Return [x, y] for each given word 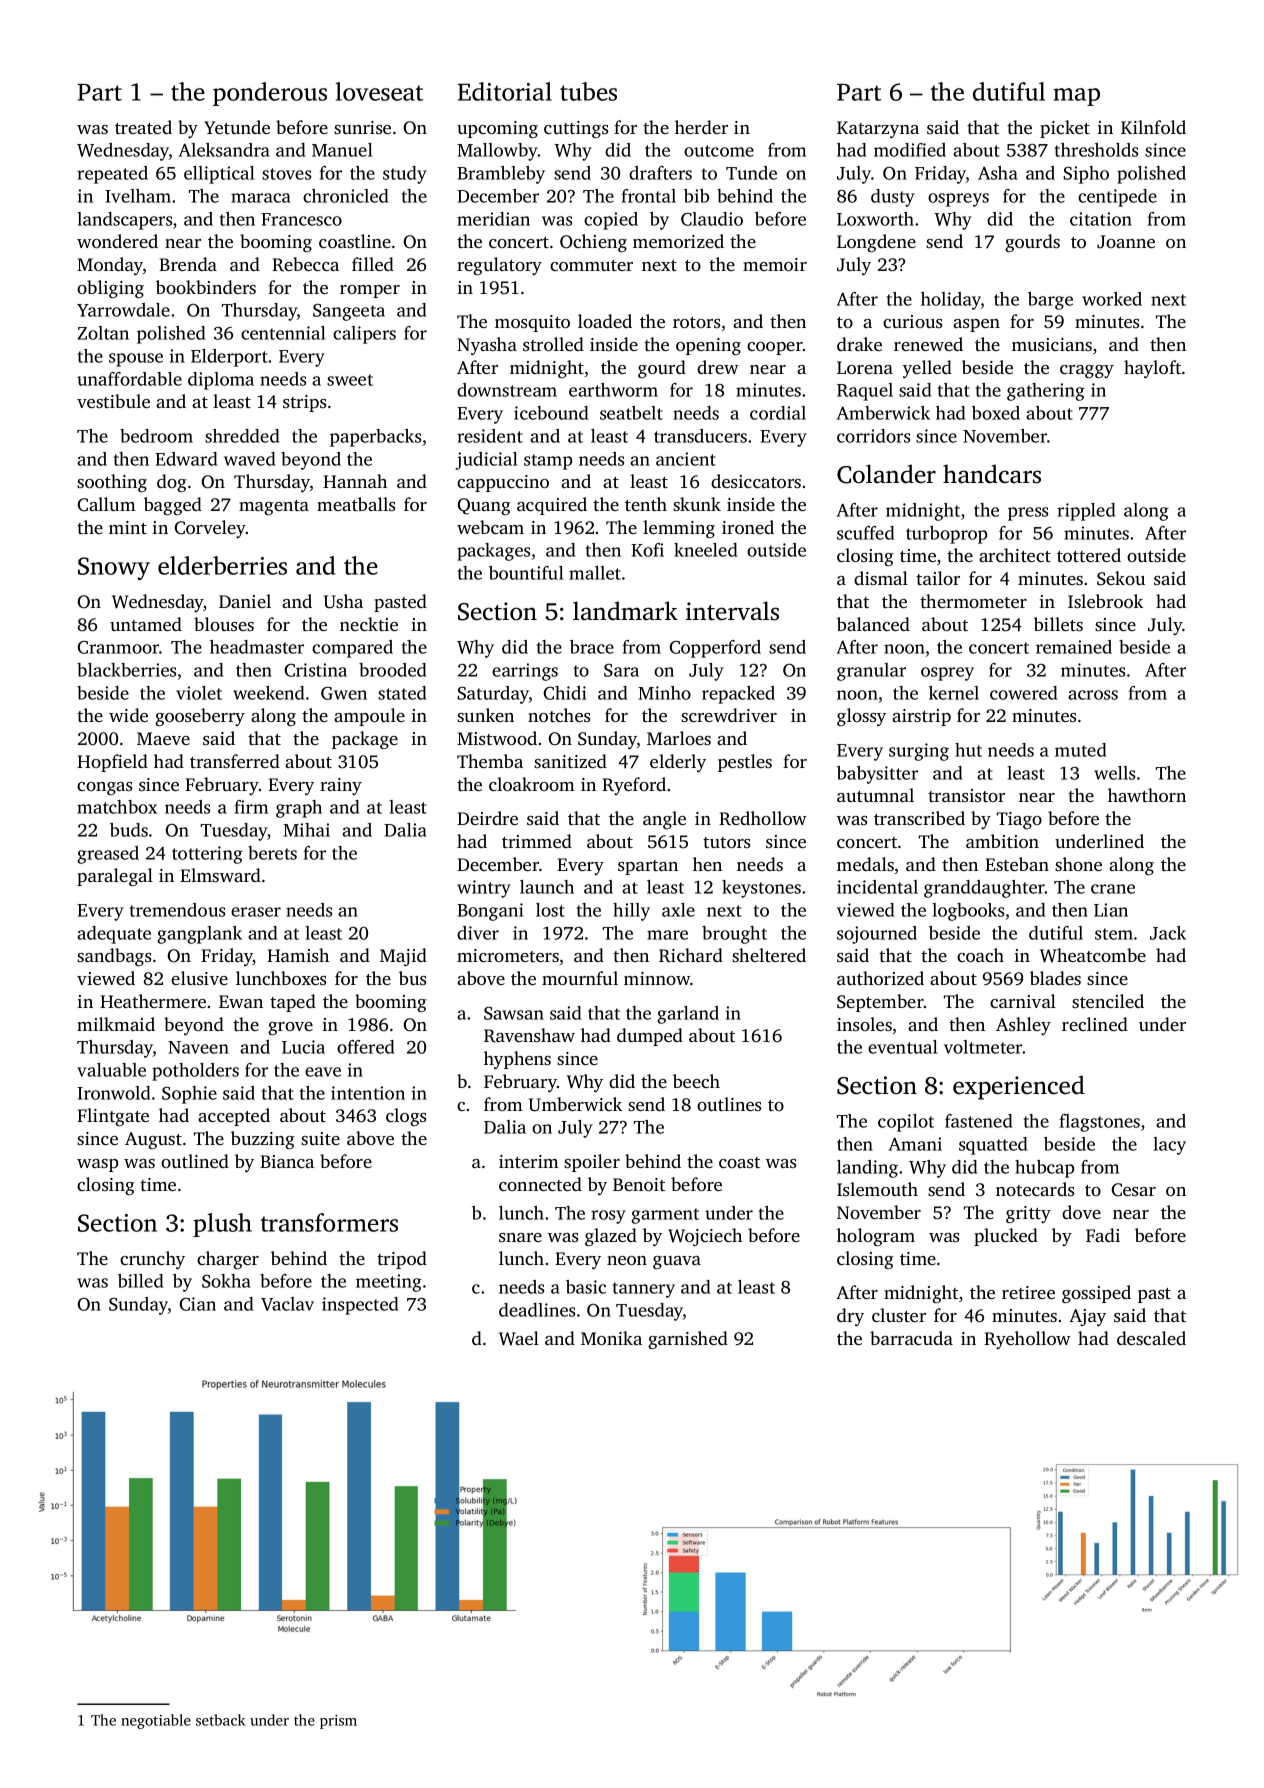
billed [140, 1281]
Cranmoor [118, 647]
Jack [1168, 933]
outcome [719, 151]
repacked [738, 695]
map [1076, 97]
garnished [688, 1340]
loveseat [379, 91]
